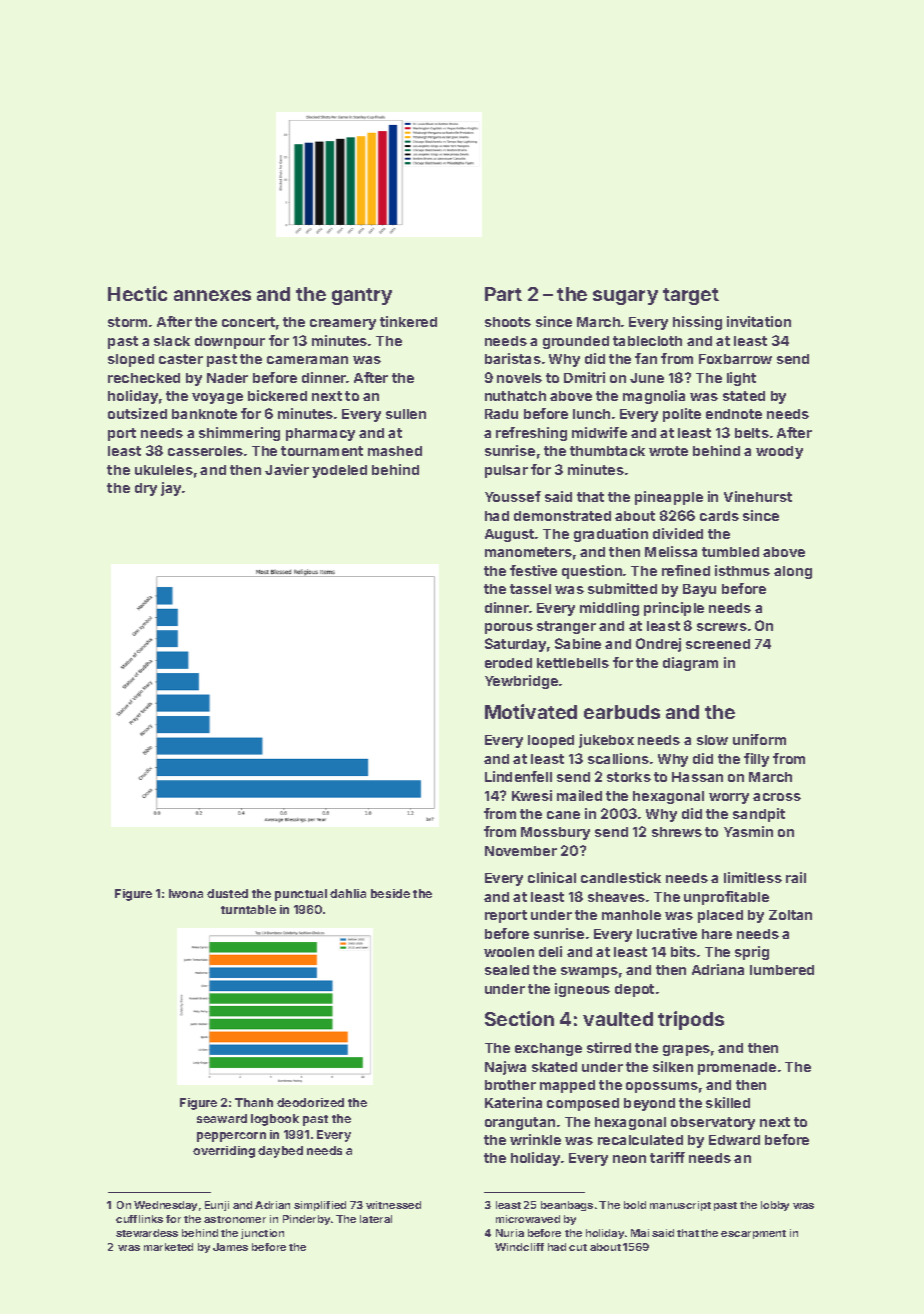 The image size is (924, 1314). I want to click on Iwona, so click(186, 893).
